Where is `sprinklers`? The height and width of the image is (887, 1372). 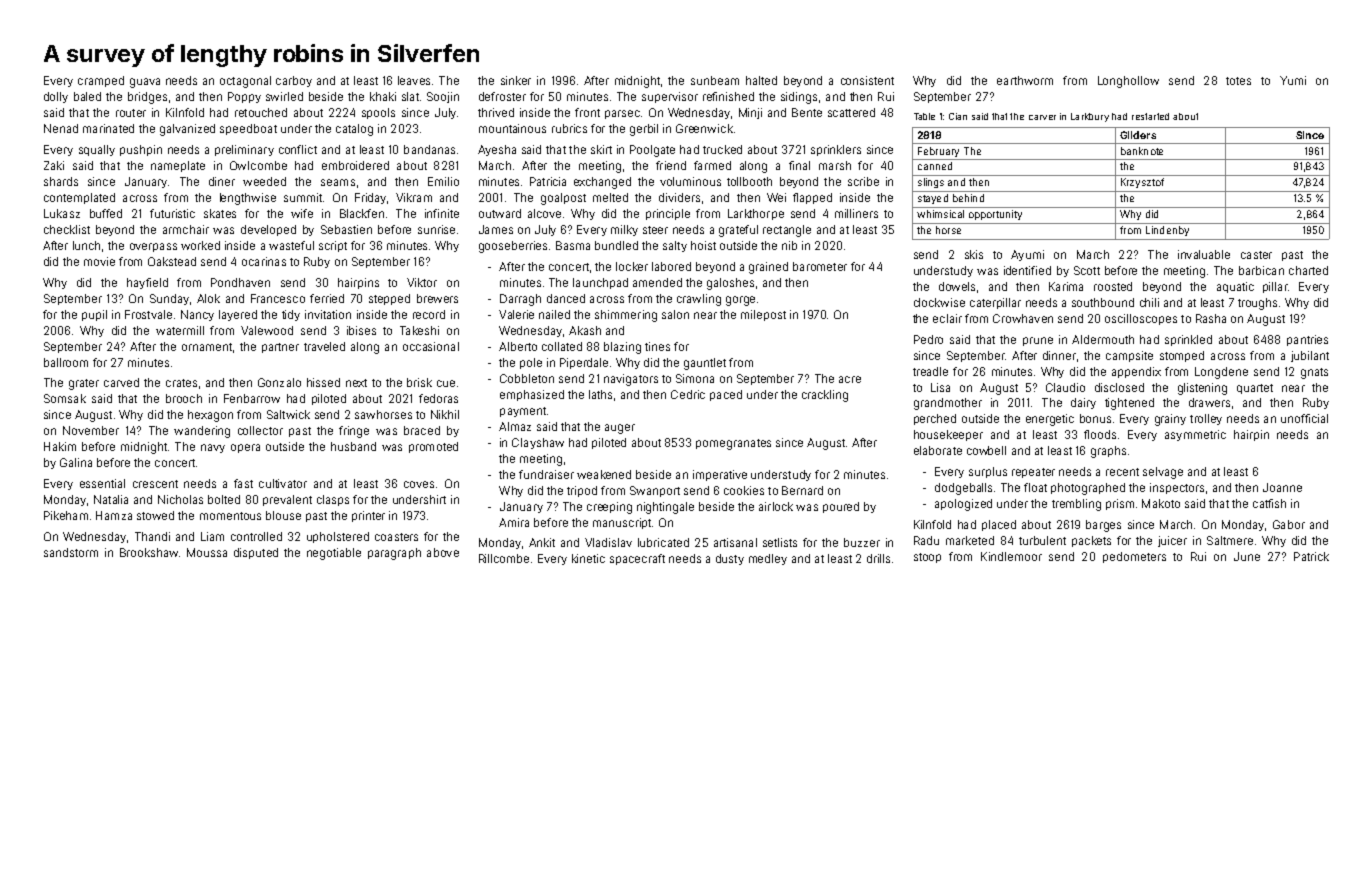
sprinklers is located at coordinates (836, 150).
